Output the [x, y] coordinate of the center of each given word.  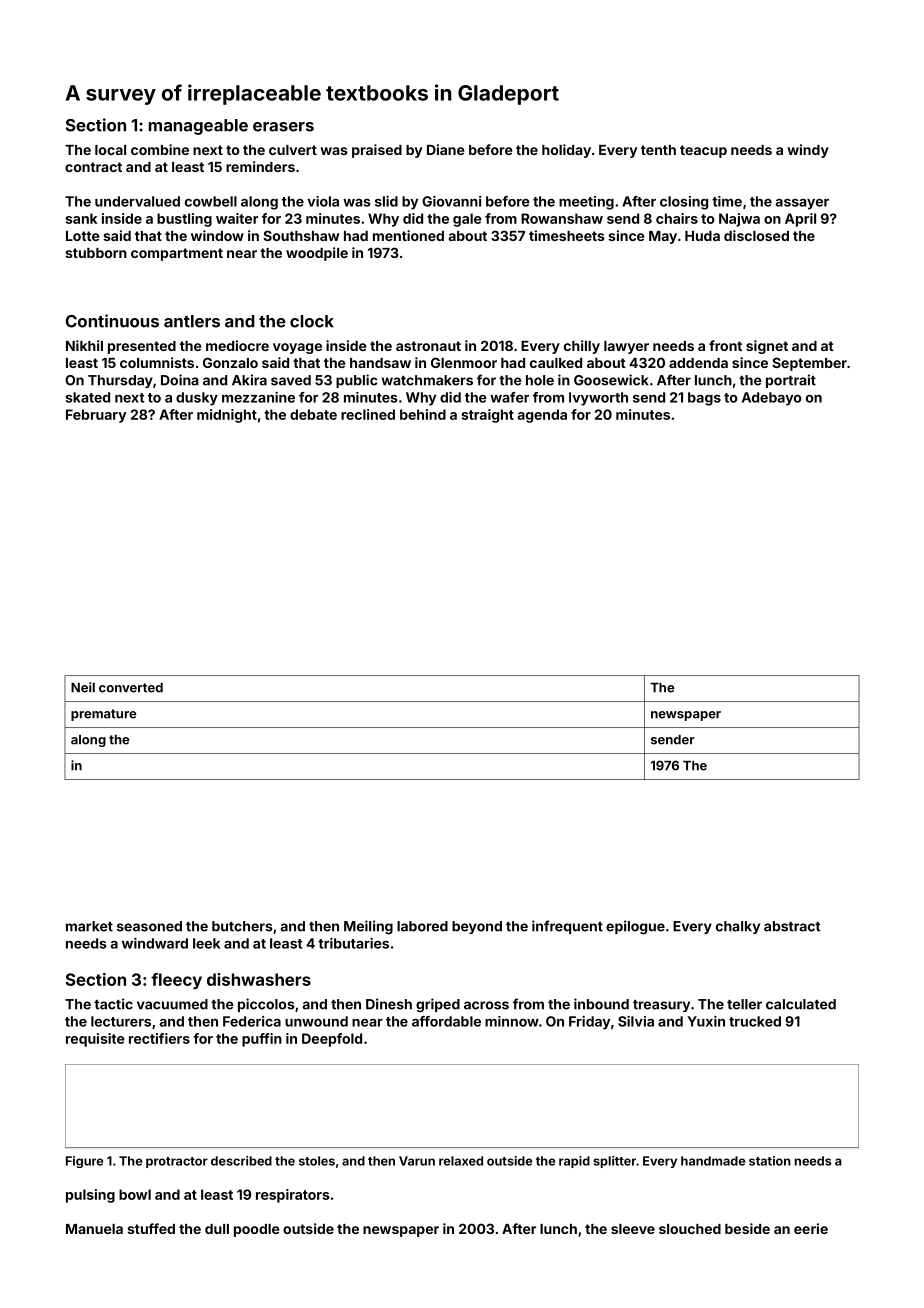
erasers [283, 127]
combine [160, 149]
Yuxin [706, 1021]
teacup [703, 151]
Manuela [94, 1229]
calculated [801, 1004]
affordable [446, 1021]
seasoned [149, 926]
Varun [417, 1161]
